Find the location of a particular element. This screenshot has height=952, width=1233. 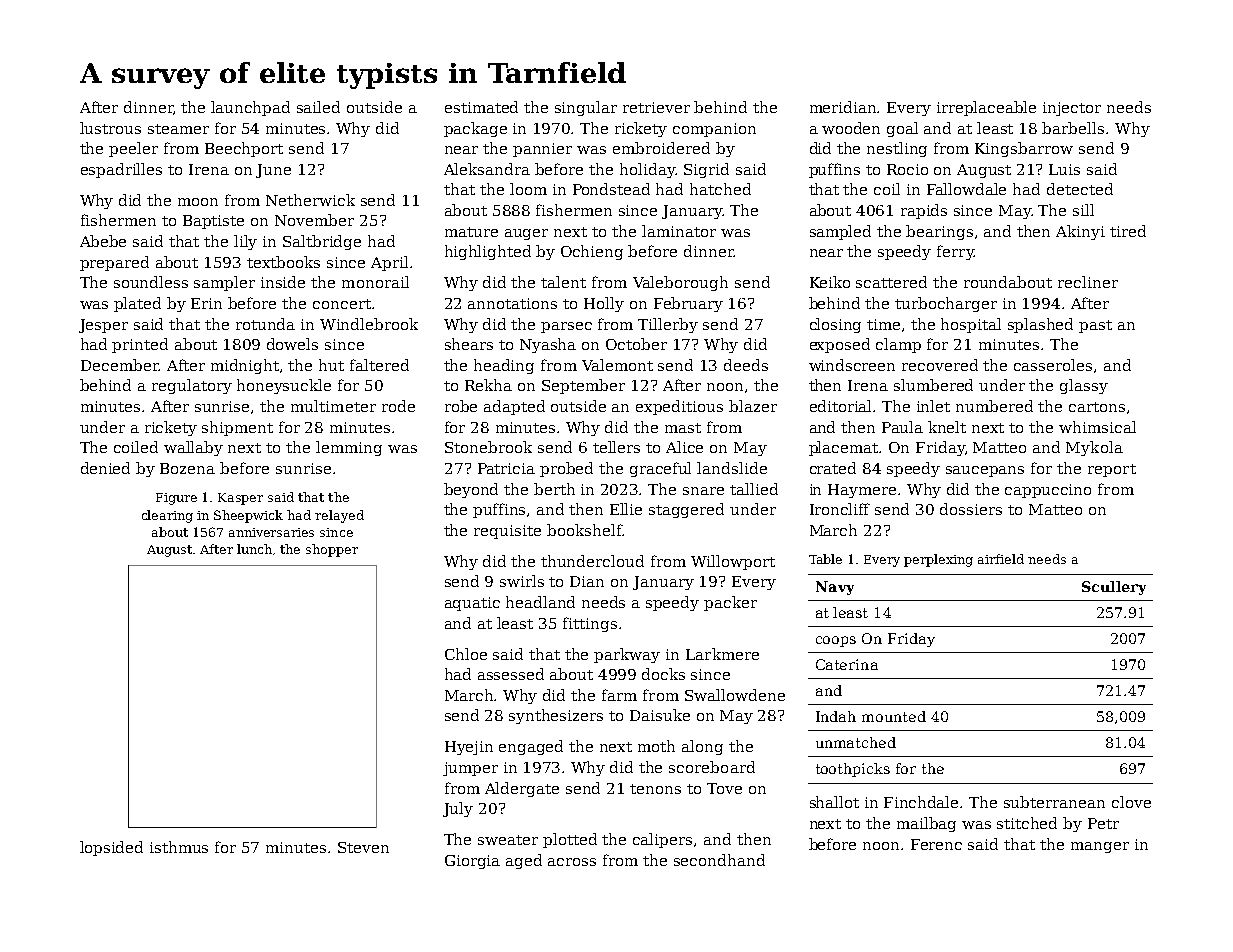

estimated is located at coordinates (481, 107).
